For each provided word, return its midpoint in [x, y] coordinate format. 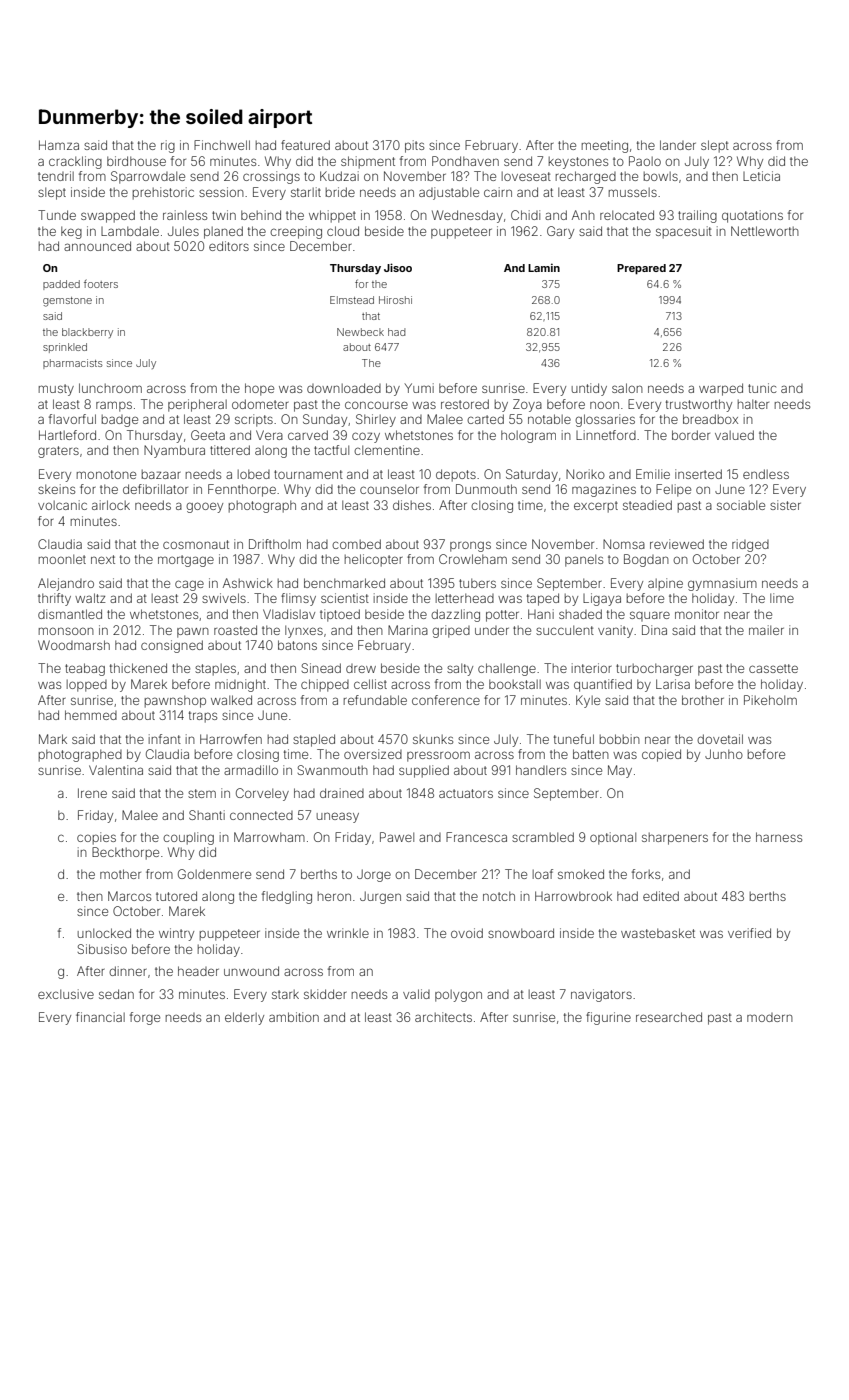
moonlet [62, 559]
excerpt [596, 507]
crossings [271, 177]
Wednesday [467, 216]
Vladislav [289, 614]
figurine [608, 1018]
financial [100, 1017]
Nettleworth [765, 231]
